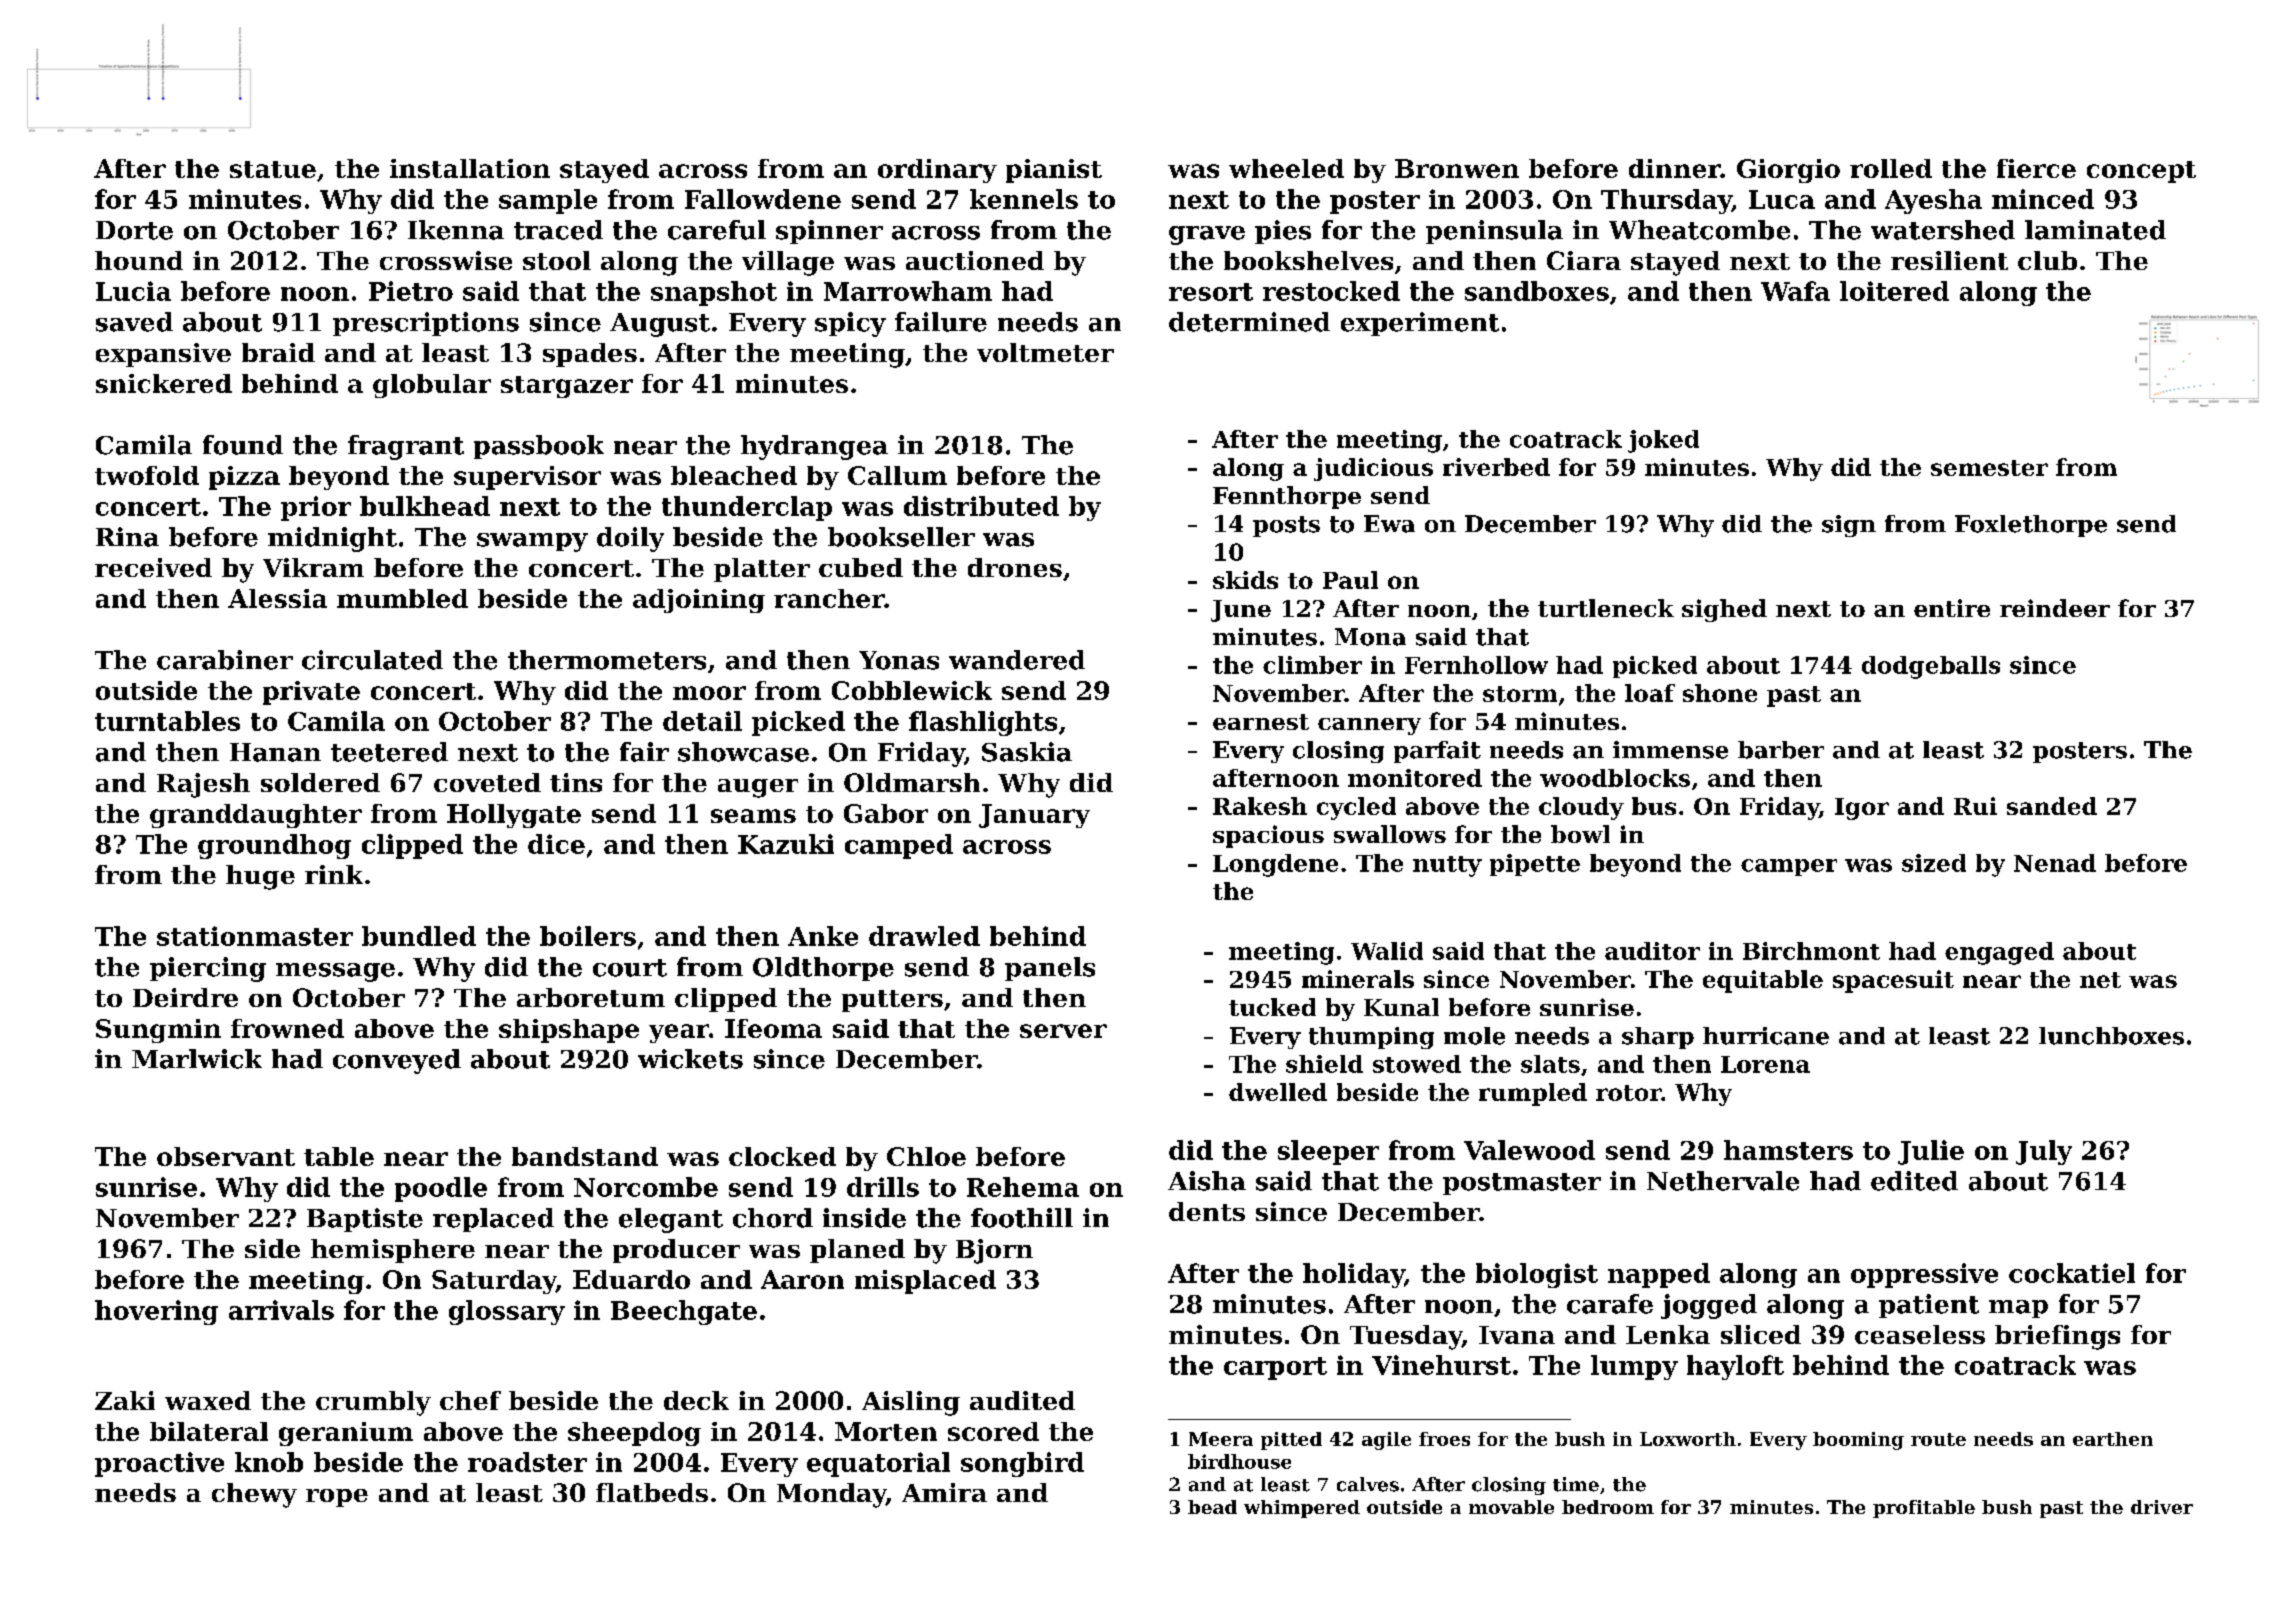 The image size is (2292, 1620). I want to click on roadster, so click(527, 1462).
